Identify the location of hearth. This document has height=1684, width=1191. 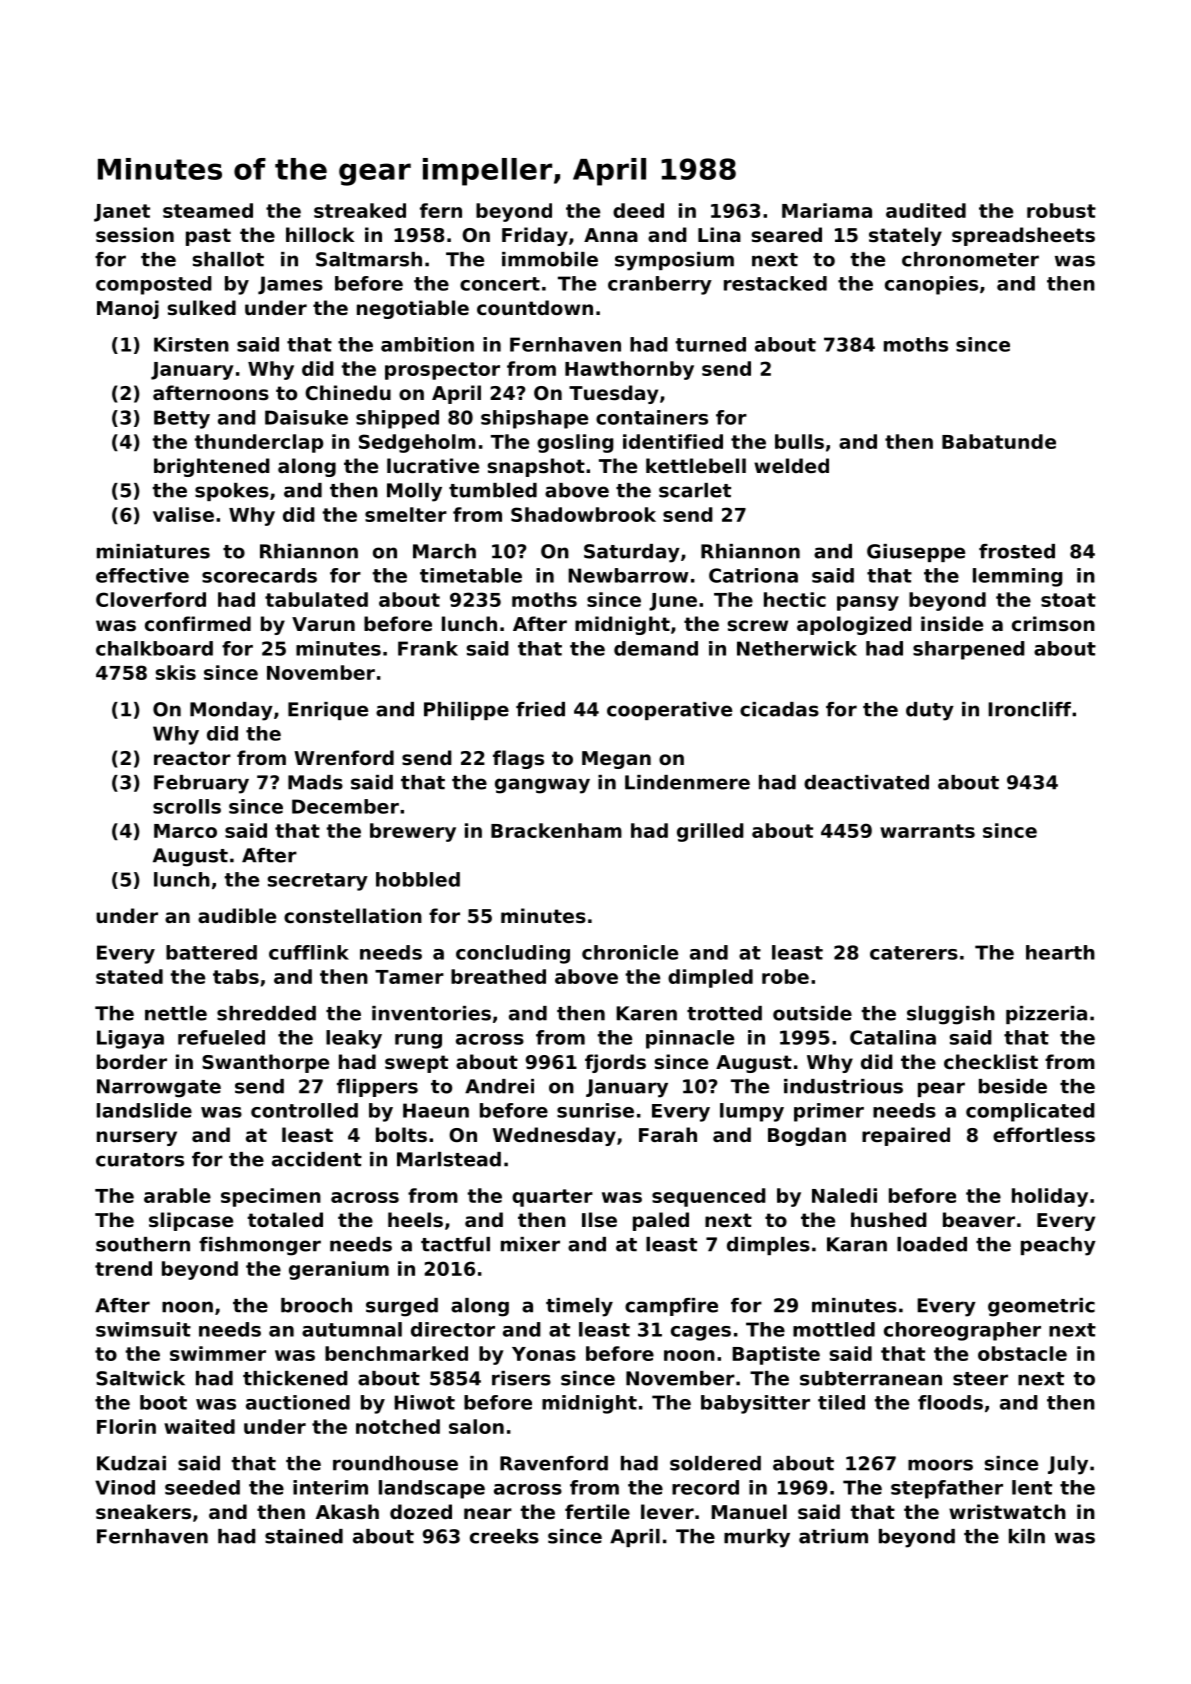
(1060, 952).
